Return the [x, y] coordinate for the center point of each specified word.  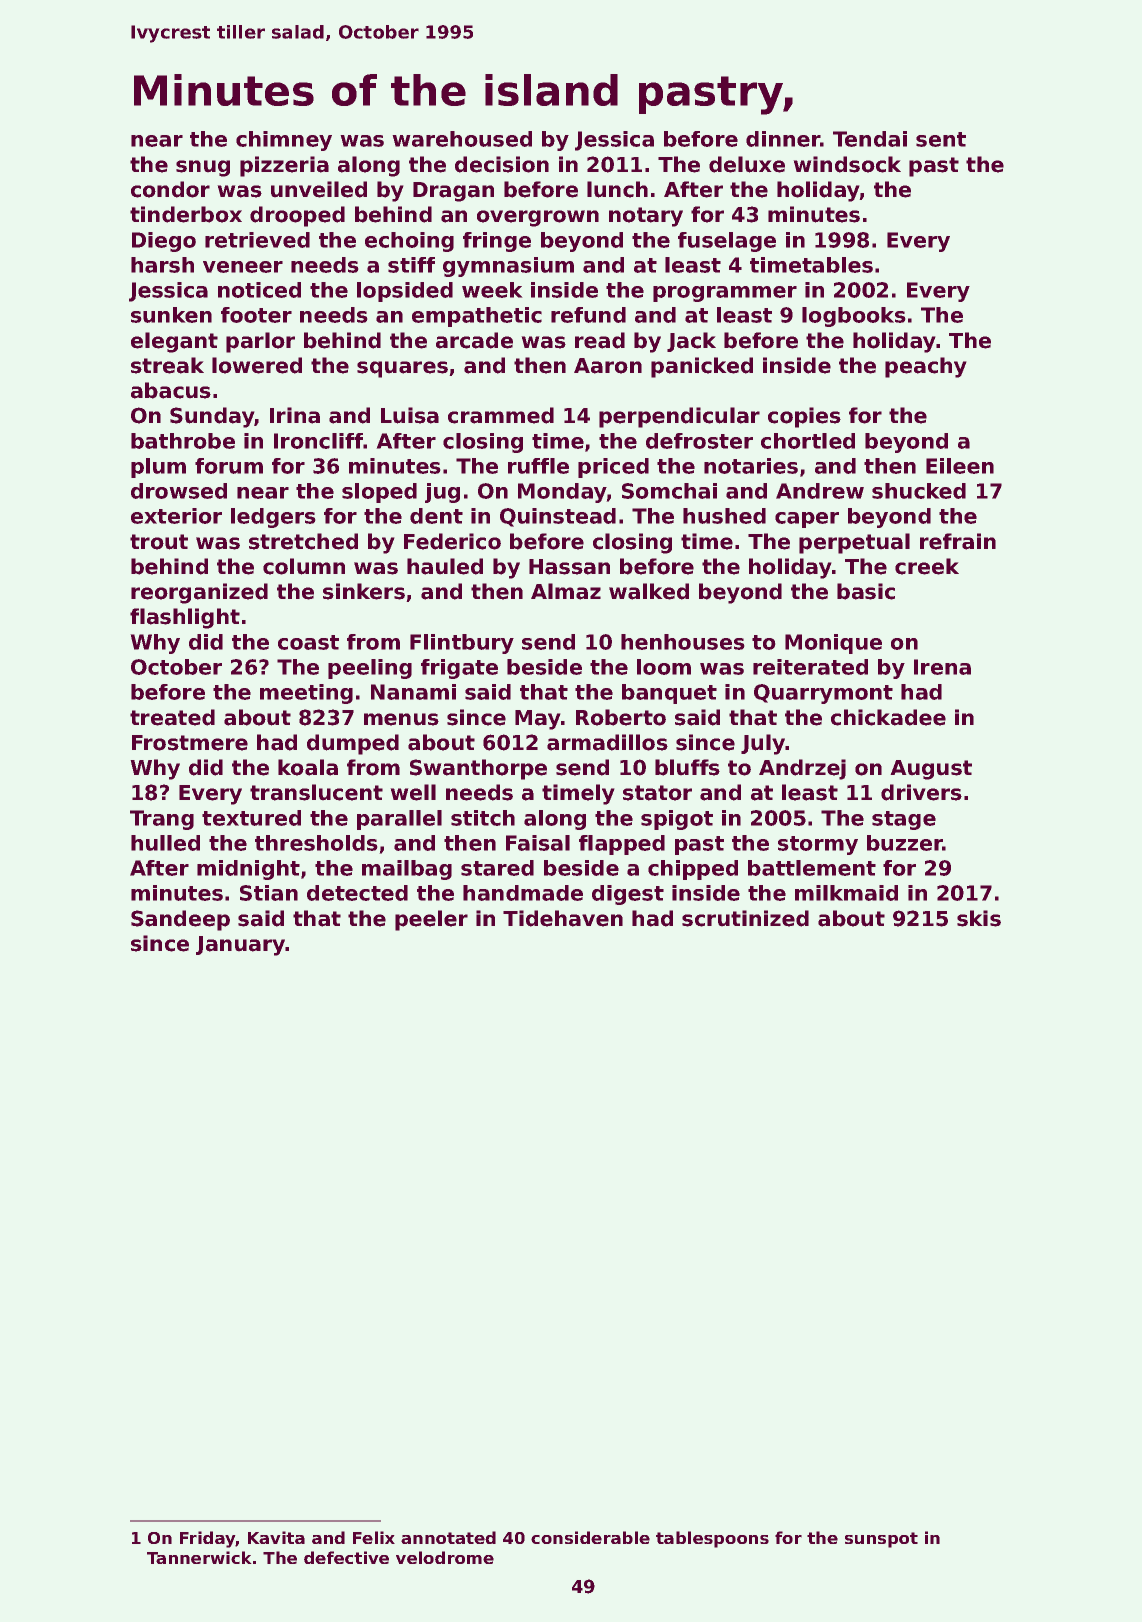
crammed [501, 415]
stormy [818, 845]
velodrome [445, 1557]
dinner [783, 139]
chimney [284, 141]
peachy [926, 367]
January [241, 946]
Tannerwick [199, 1557]
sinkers [364, 591]
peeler [431, 920]
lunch [617, 189]
